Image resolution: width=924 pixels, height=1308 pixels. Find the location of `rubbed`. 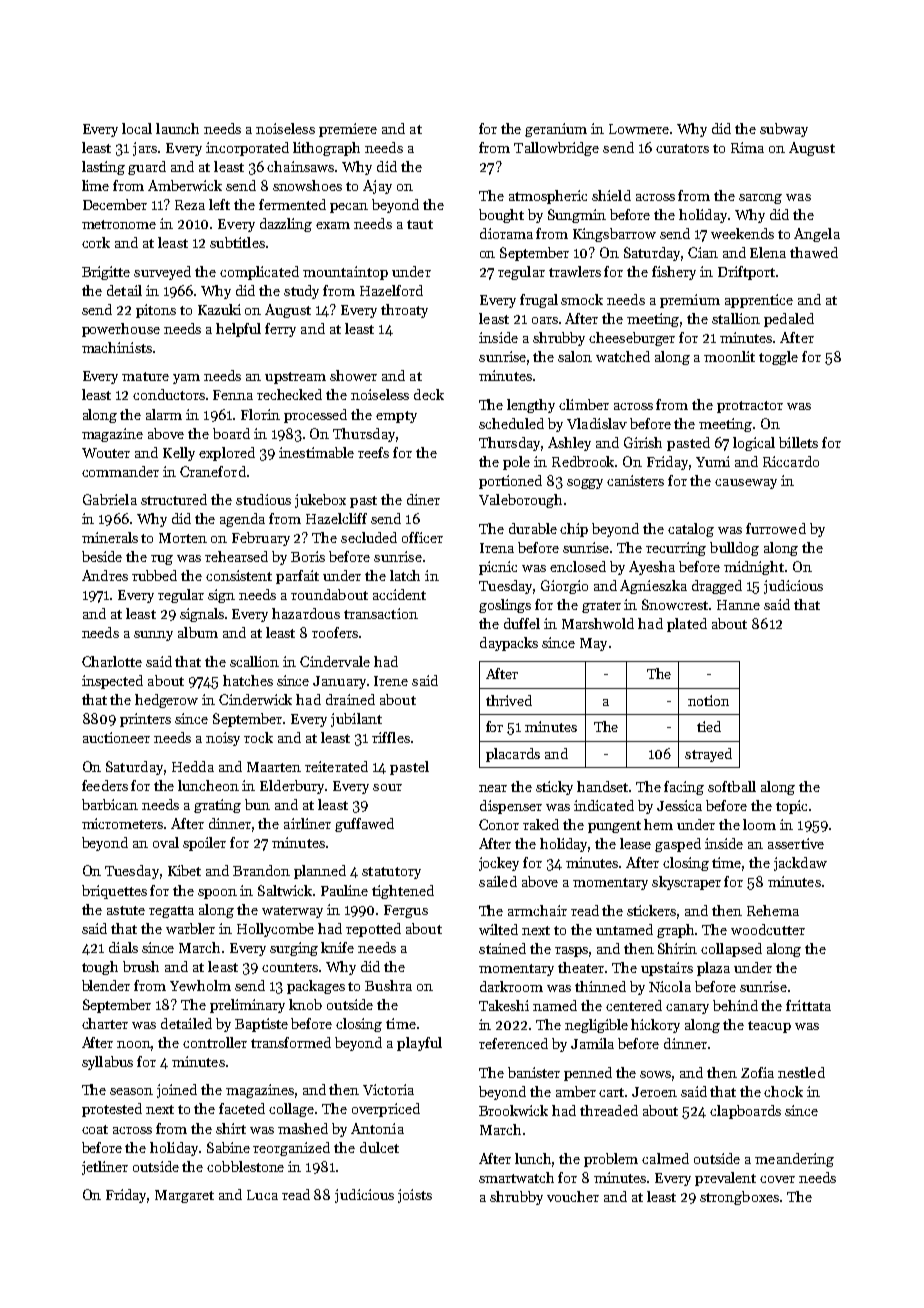

rubbed is located at coordinates (154, 575).
